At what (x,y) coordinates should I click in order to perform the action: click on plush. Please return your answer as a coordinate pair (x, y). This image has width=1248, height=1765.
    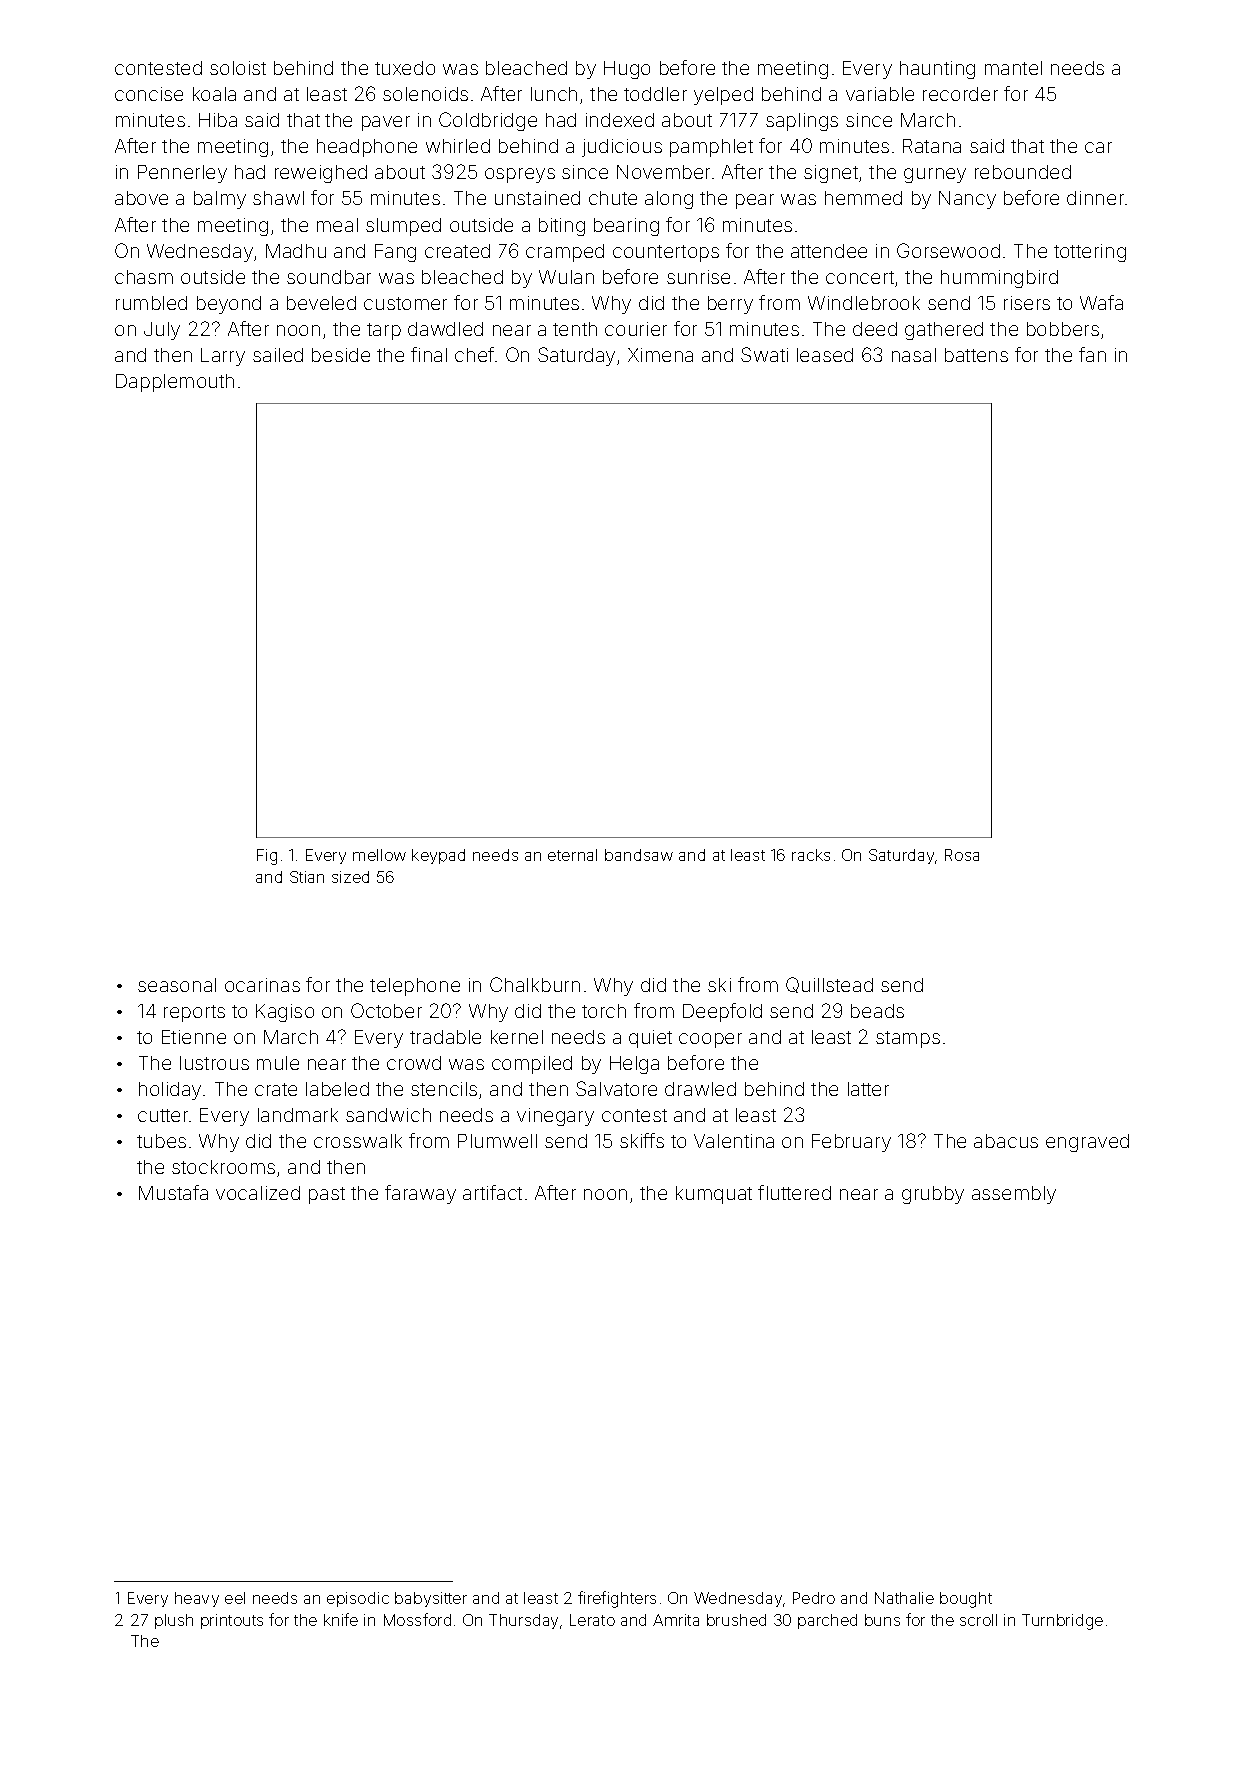
    Looking at the image, I should click on (174, 1621).
